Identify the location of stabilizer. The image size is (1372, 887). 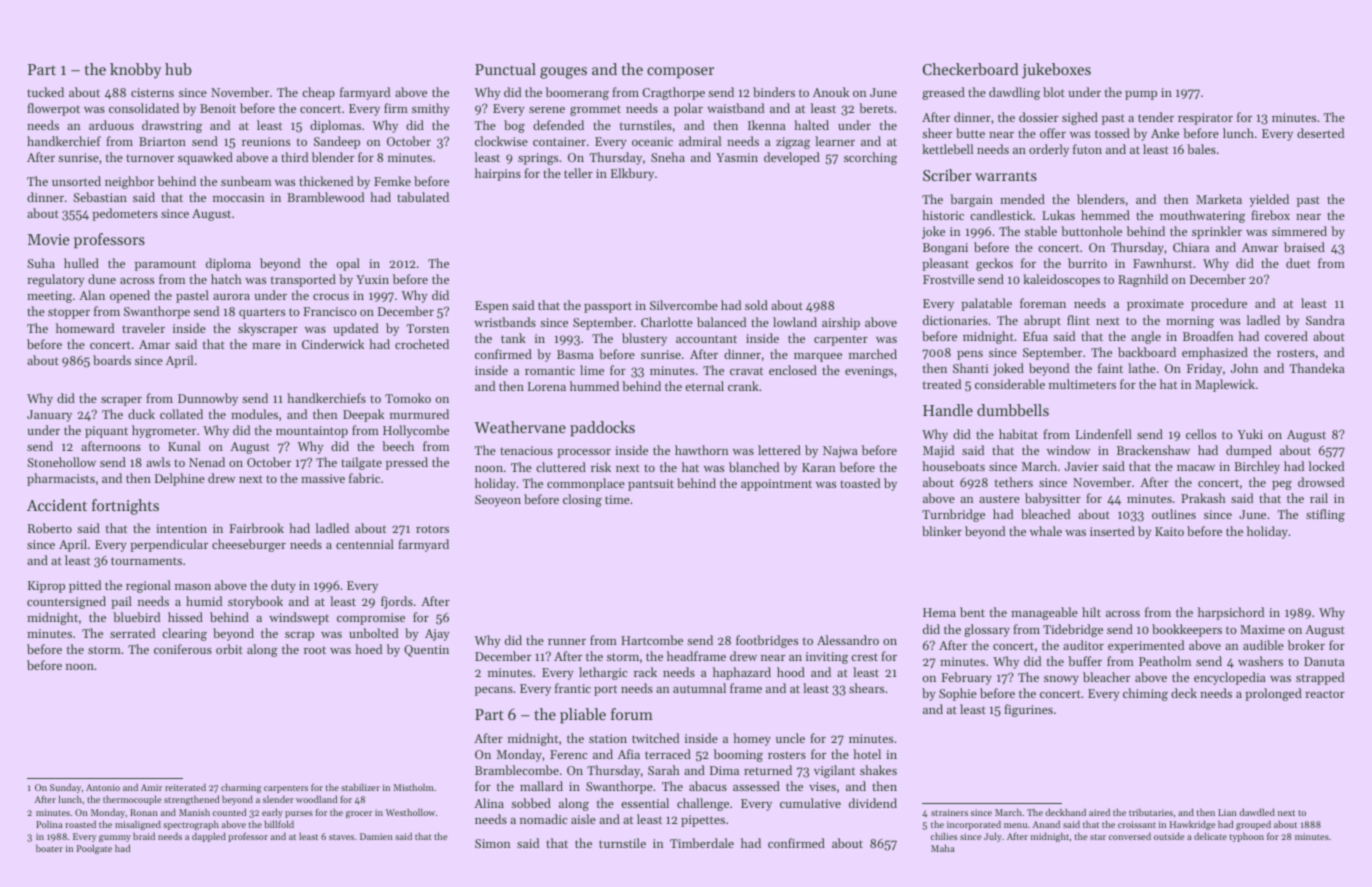
(360, 787).
